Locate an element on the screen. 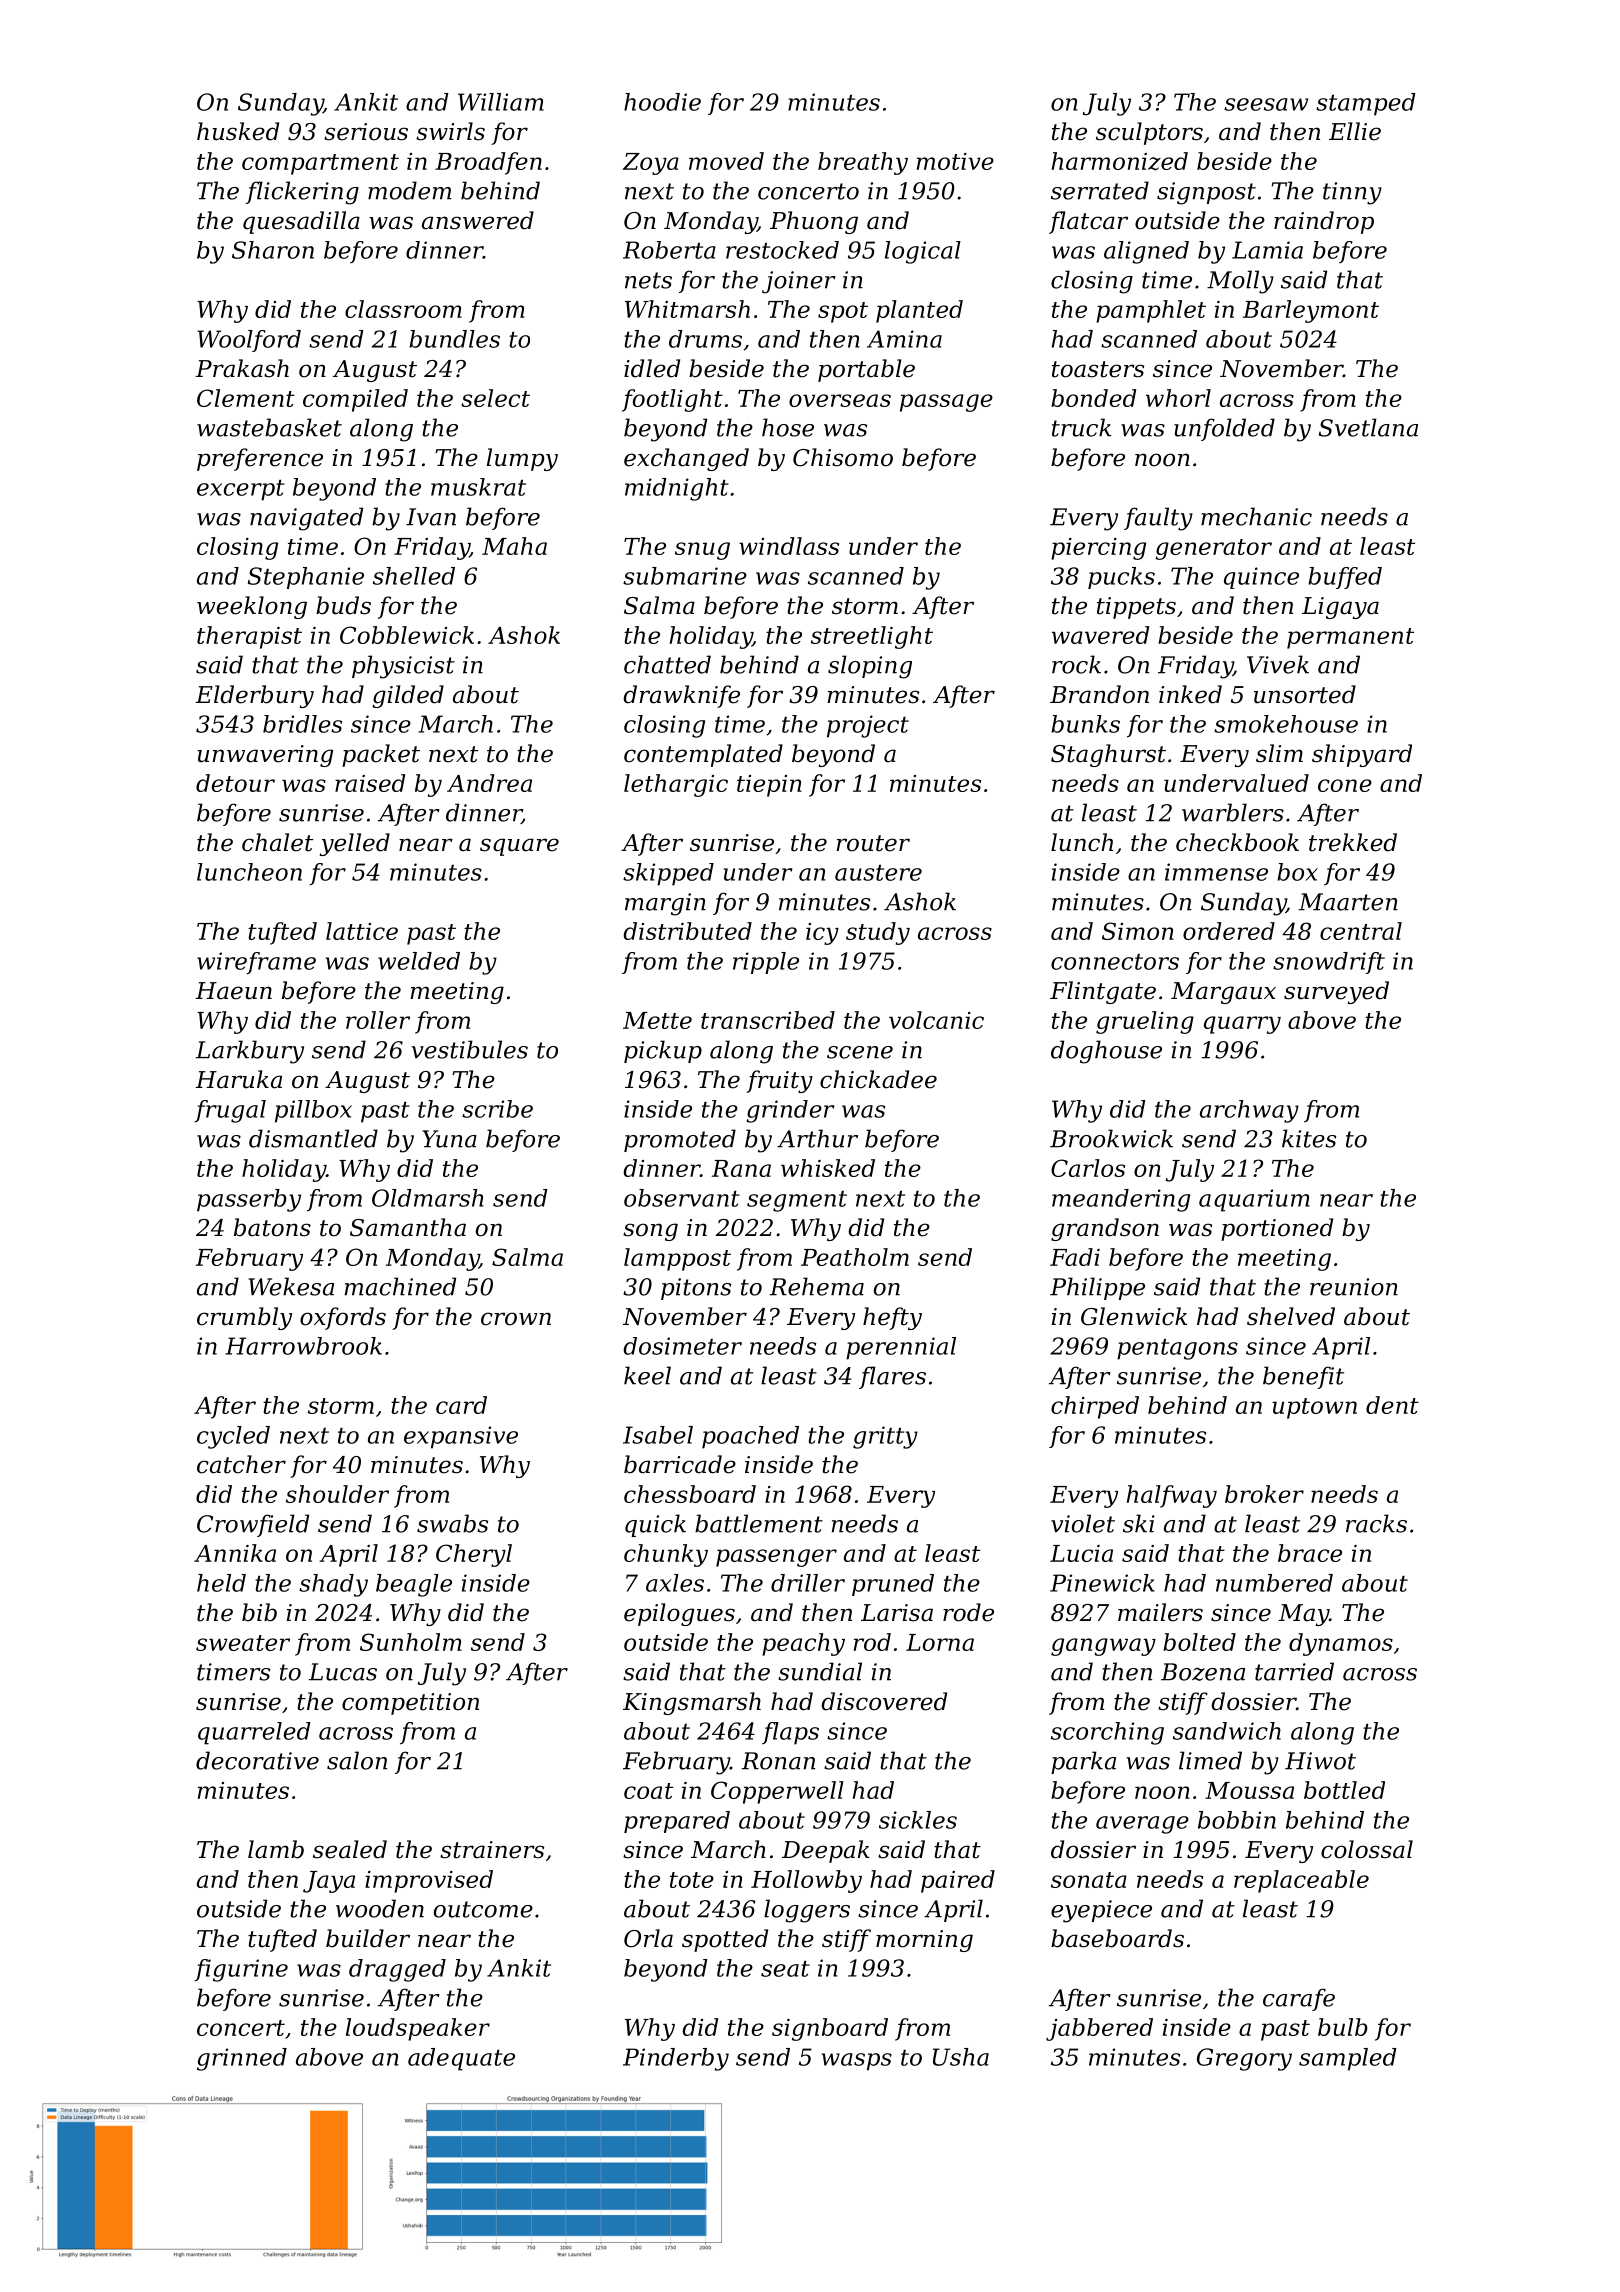 The width and height of the screenshot is (1620, 2292). buffed is located at coordinates (1345, 578).
